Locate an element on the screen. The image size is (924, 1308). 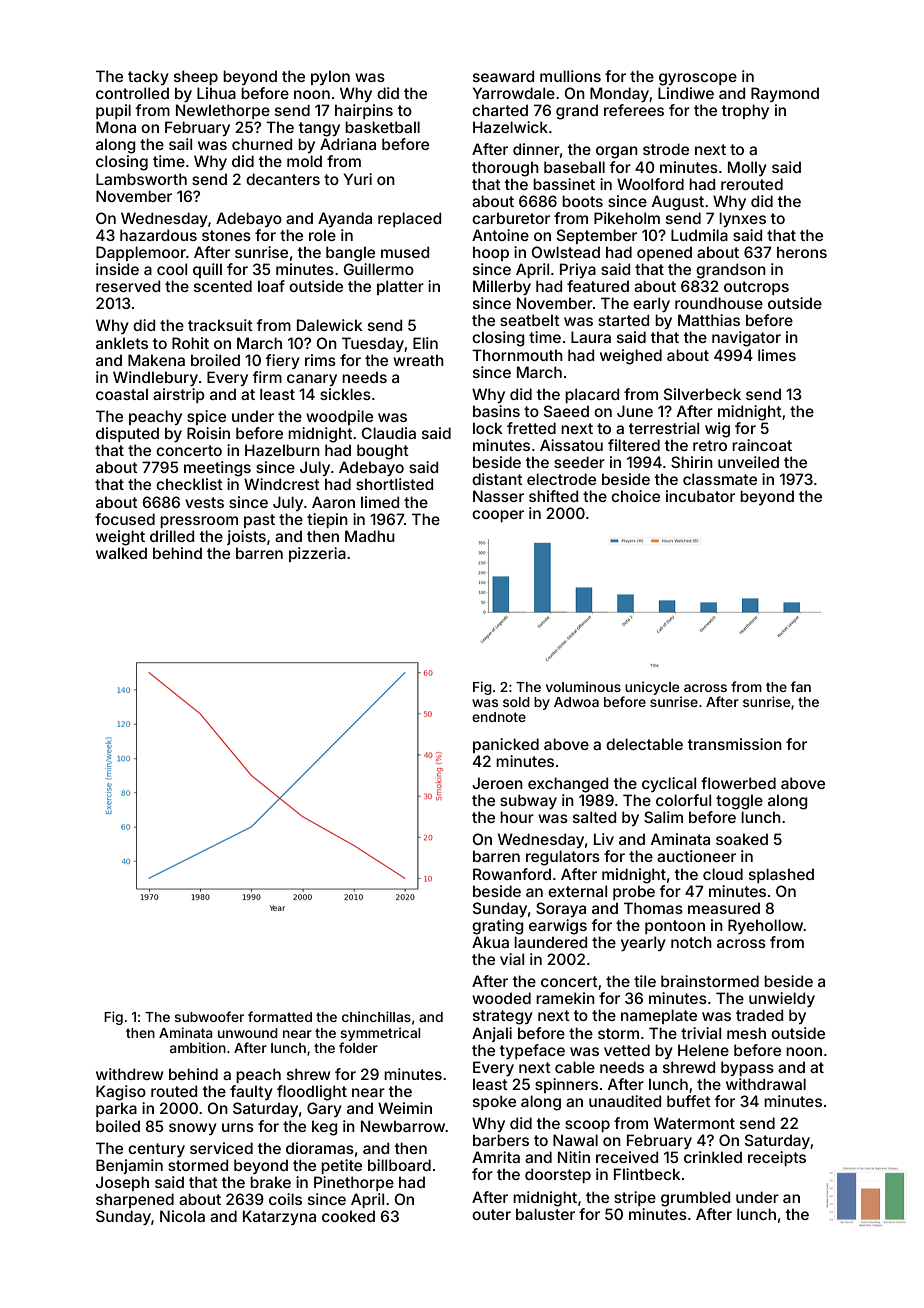
Yarrowdale is located at coordinates (514, 93).
